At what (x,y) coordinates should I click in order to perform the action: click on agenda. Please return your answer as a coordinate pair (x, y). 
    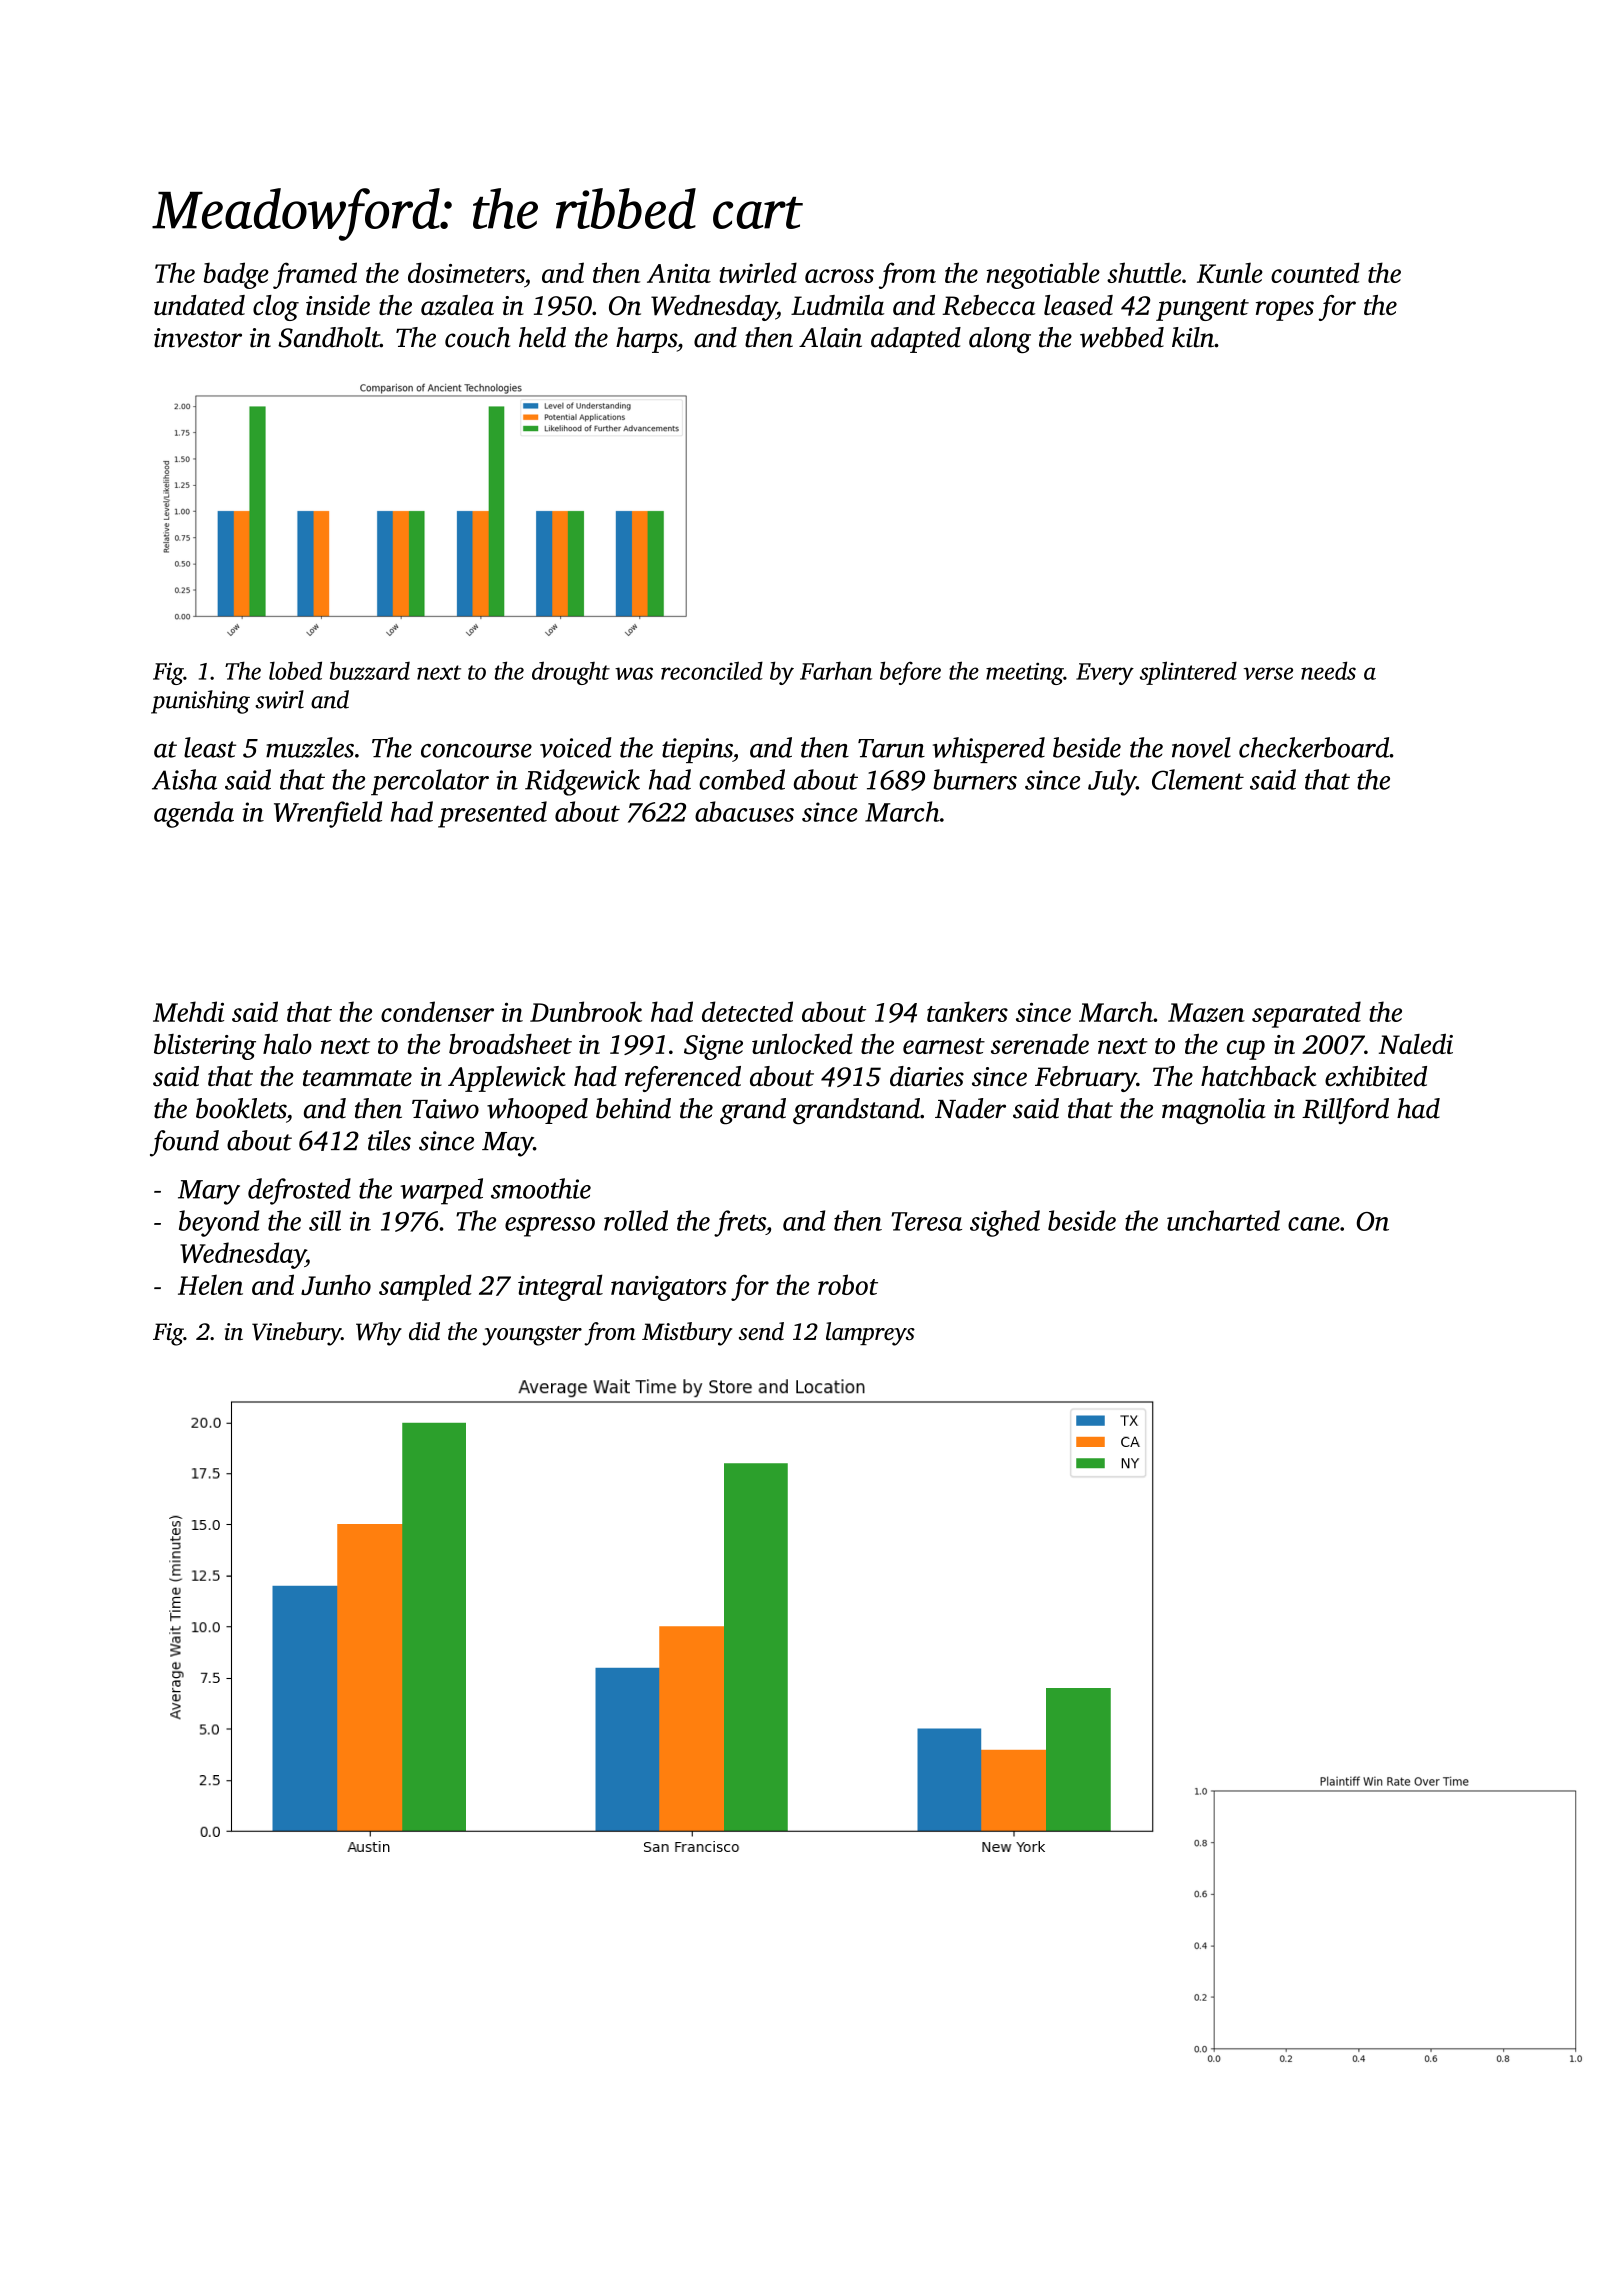
    Looking at the image, I should click on (194, 814).
